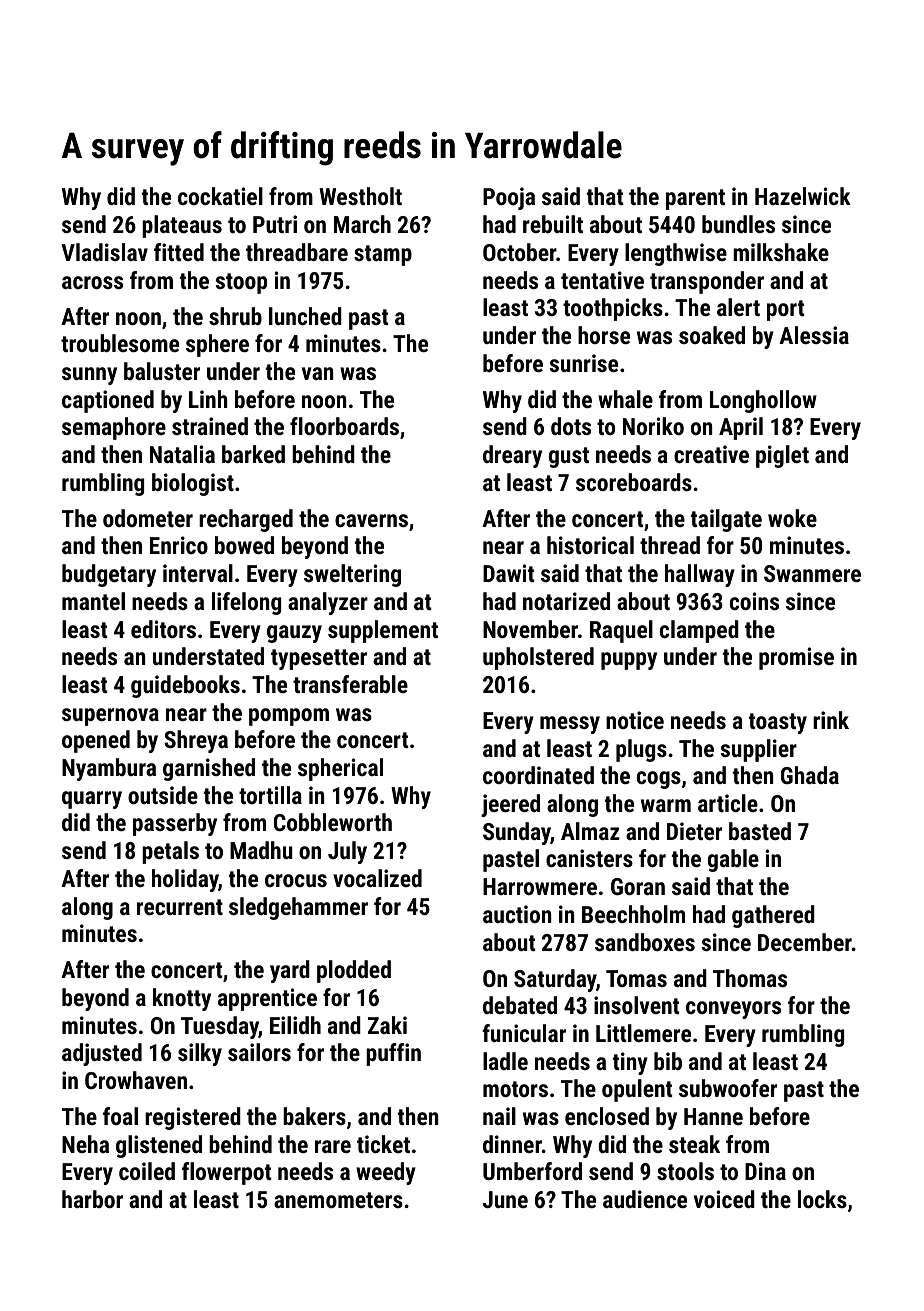 The width and height of the screenshot is (924, 1311). What do you see at coordinates (803, 196) in the screenshot?
I see `Hazelwick` at bounding box center [803, 196].
